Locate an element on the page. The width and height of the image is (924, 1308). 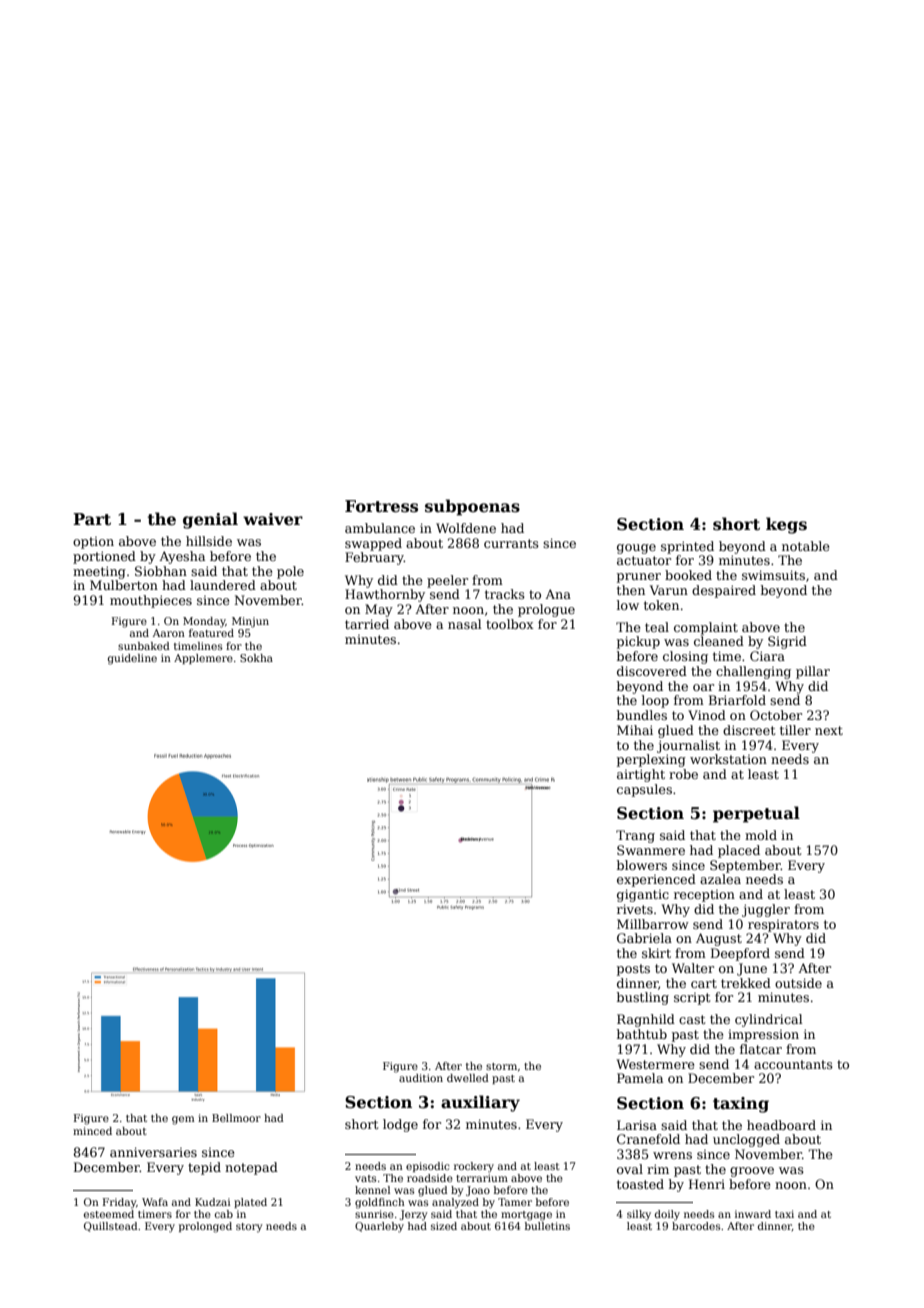
groove is located at coordinates (752, 1172).
